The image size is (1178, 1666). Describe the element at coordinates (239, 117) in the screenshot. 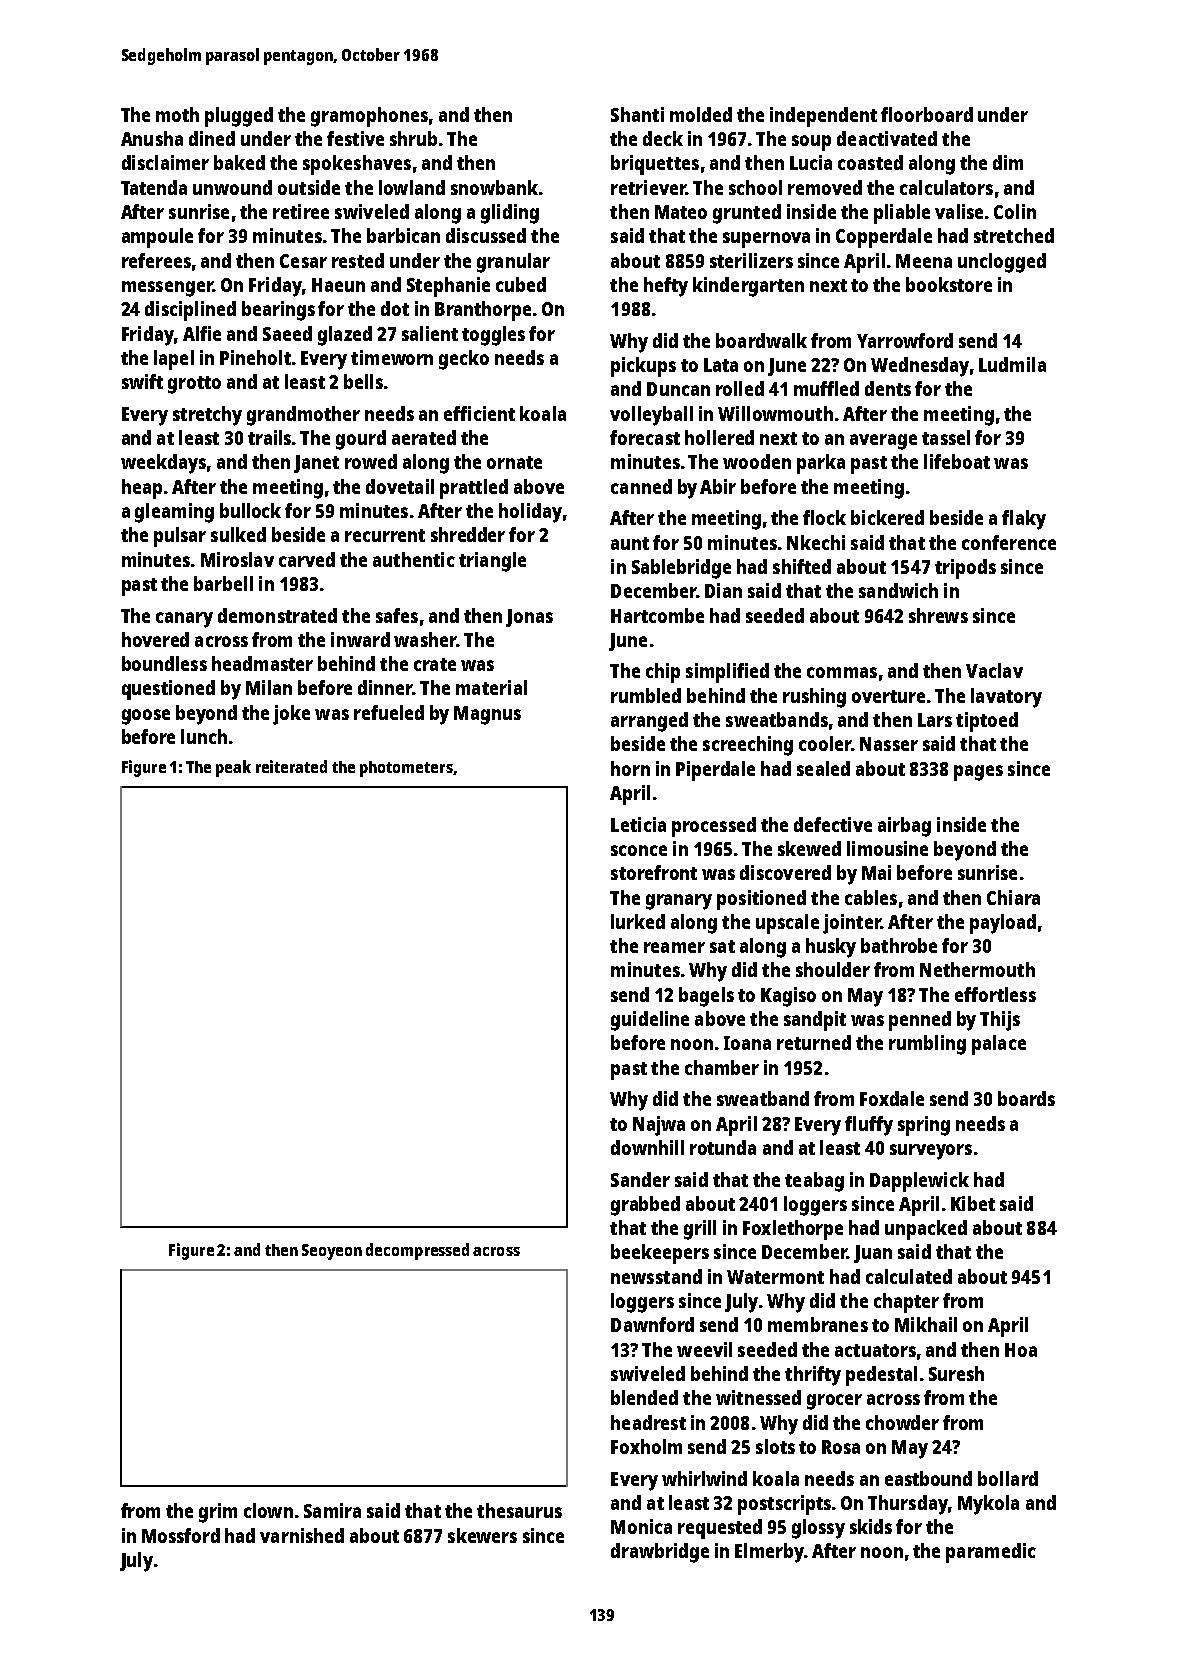

I see `plugged` at that location.
